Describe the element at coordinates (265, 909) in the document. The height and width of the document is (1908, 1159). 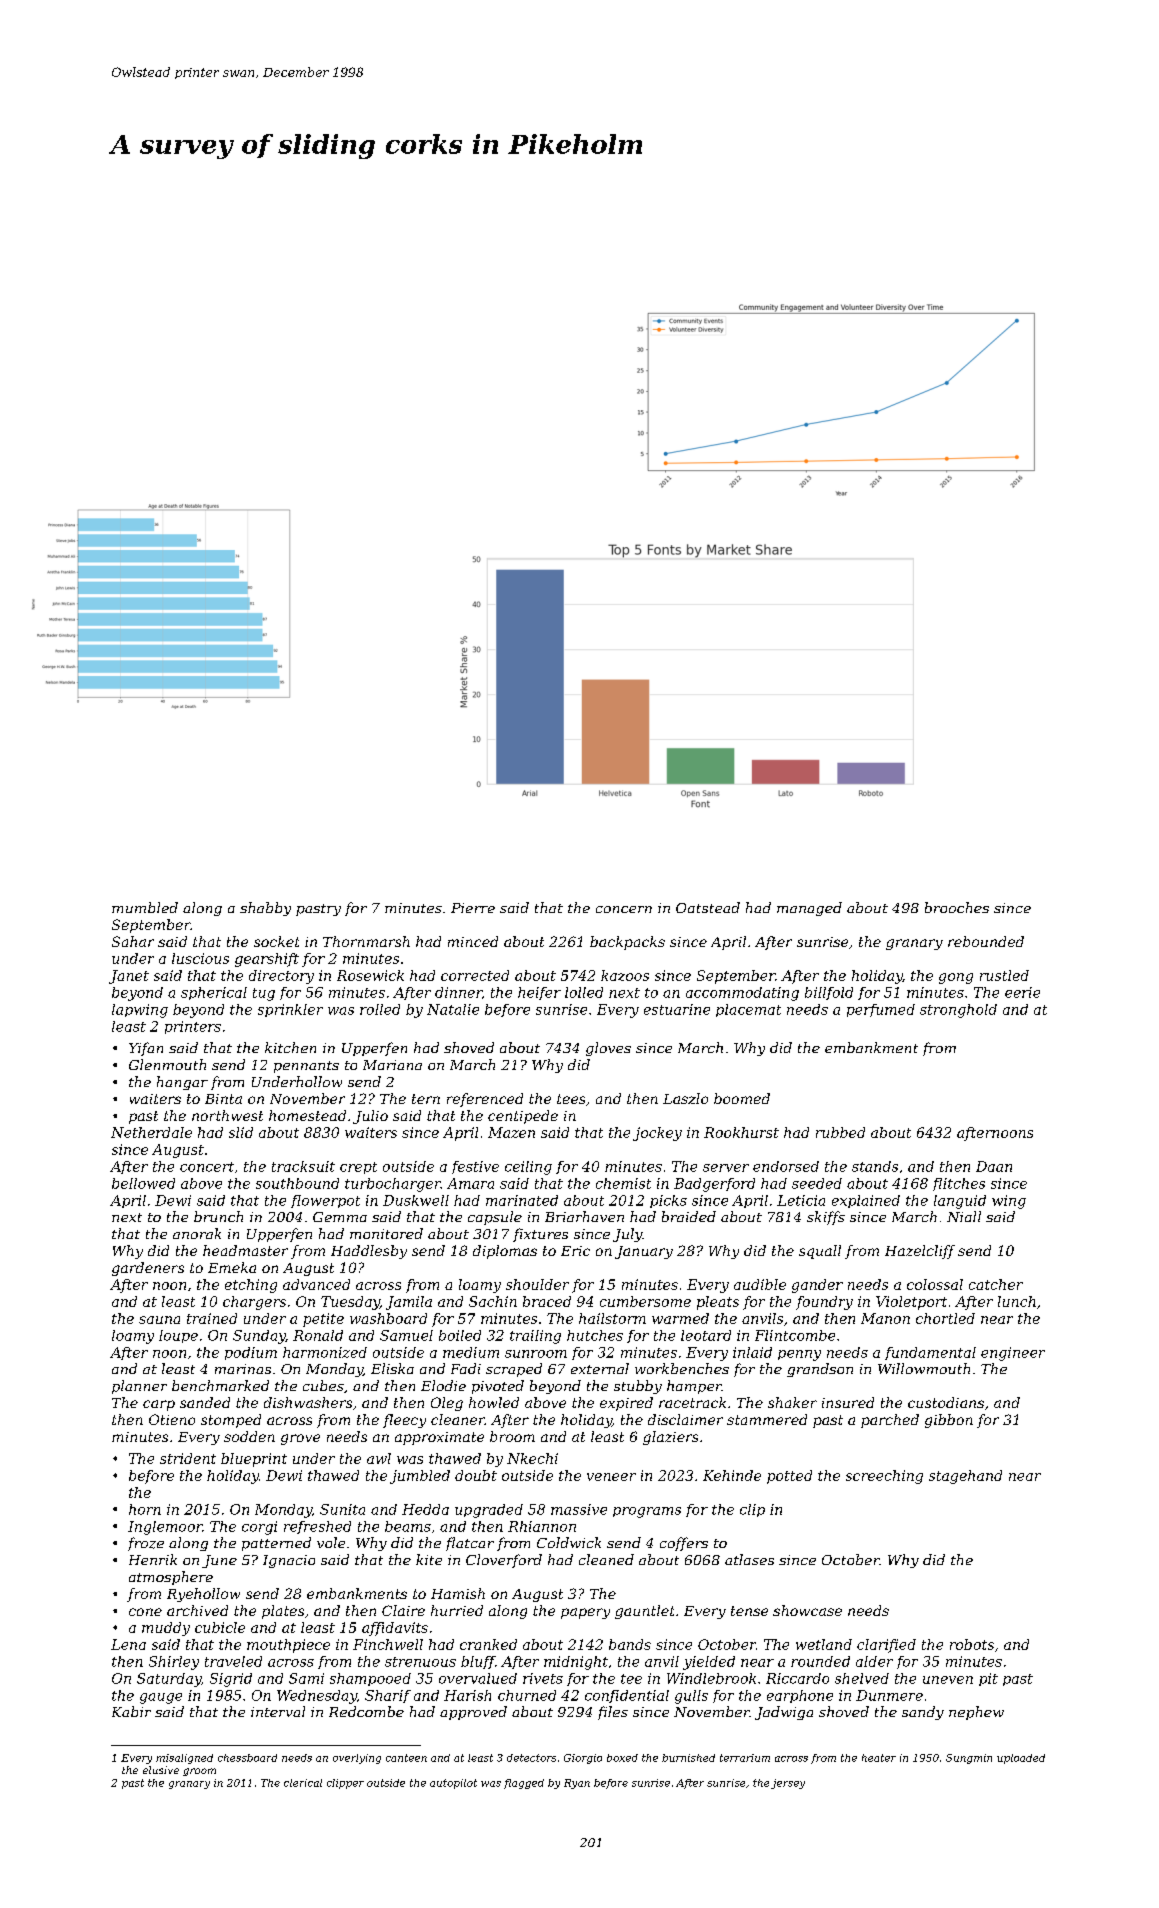
I see `shabby` at that location.
